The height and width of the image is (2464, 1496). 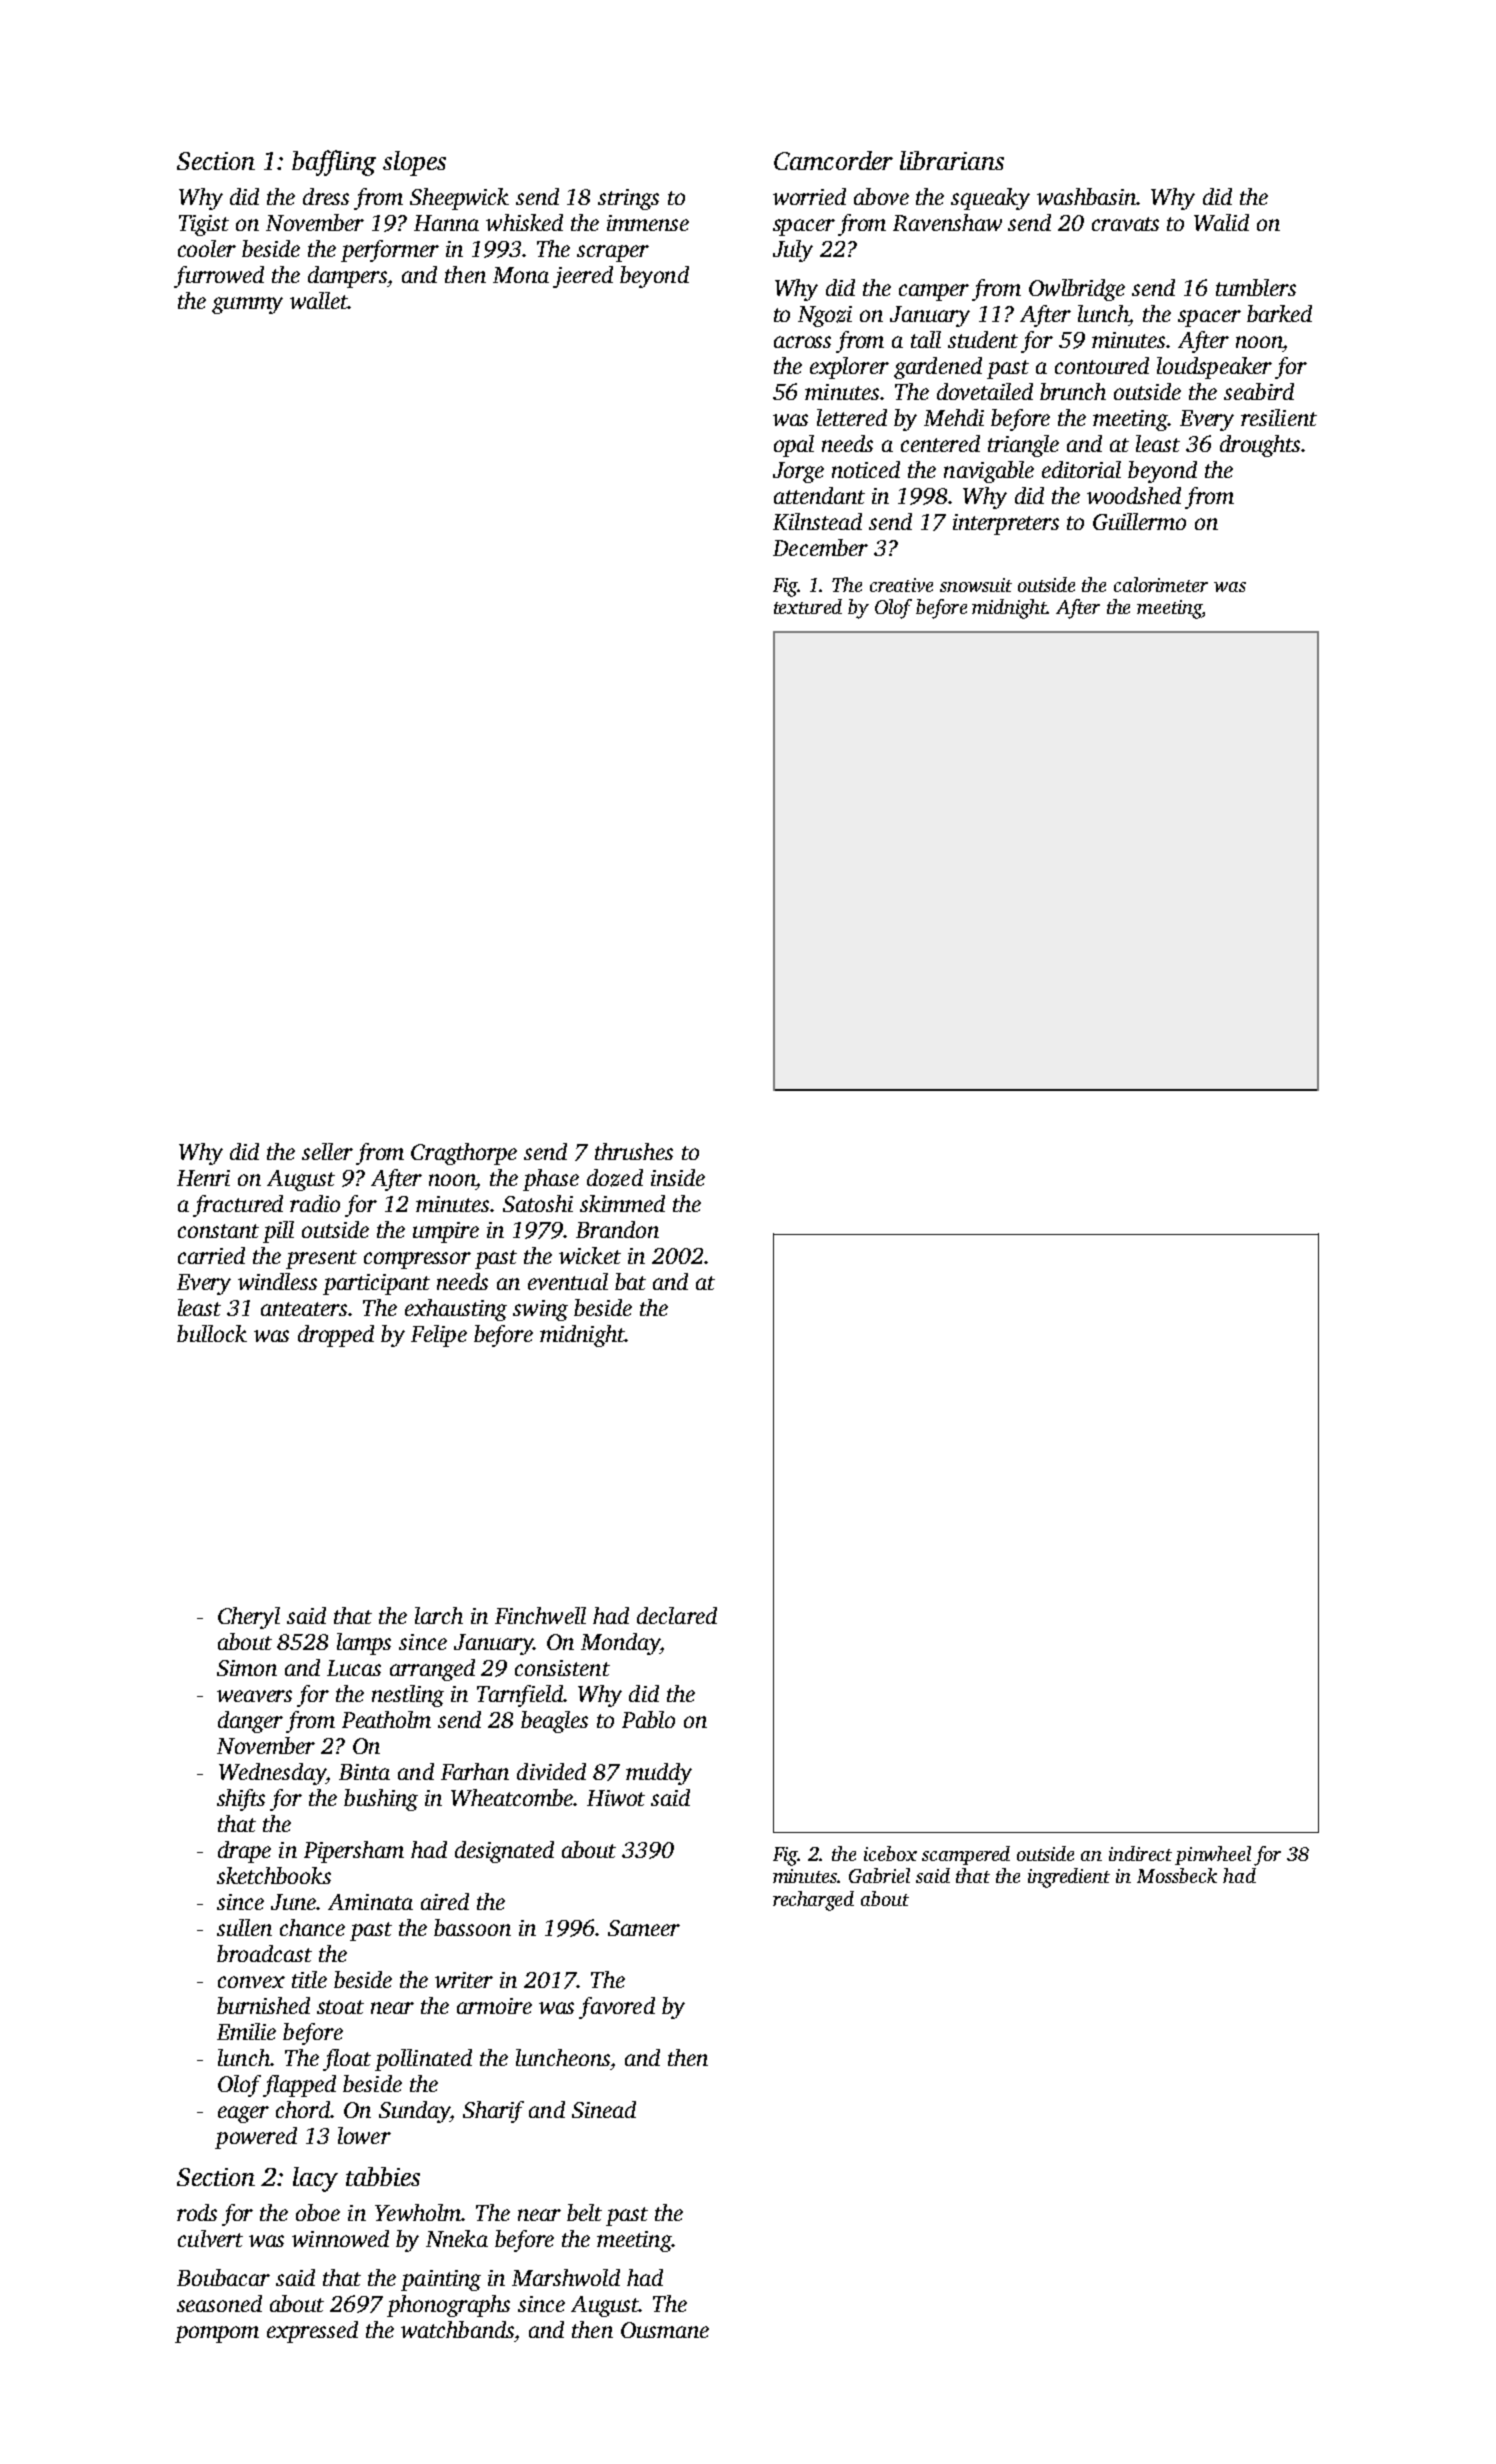 What do you see at coordinates (1161, 584) in the image?
I see `calorimeter` at bounding box center [1161, 584].
